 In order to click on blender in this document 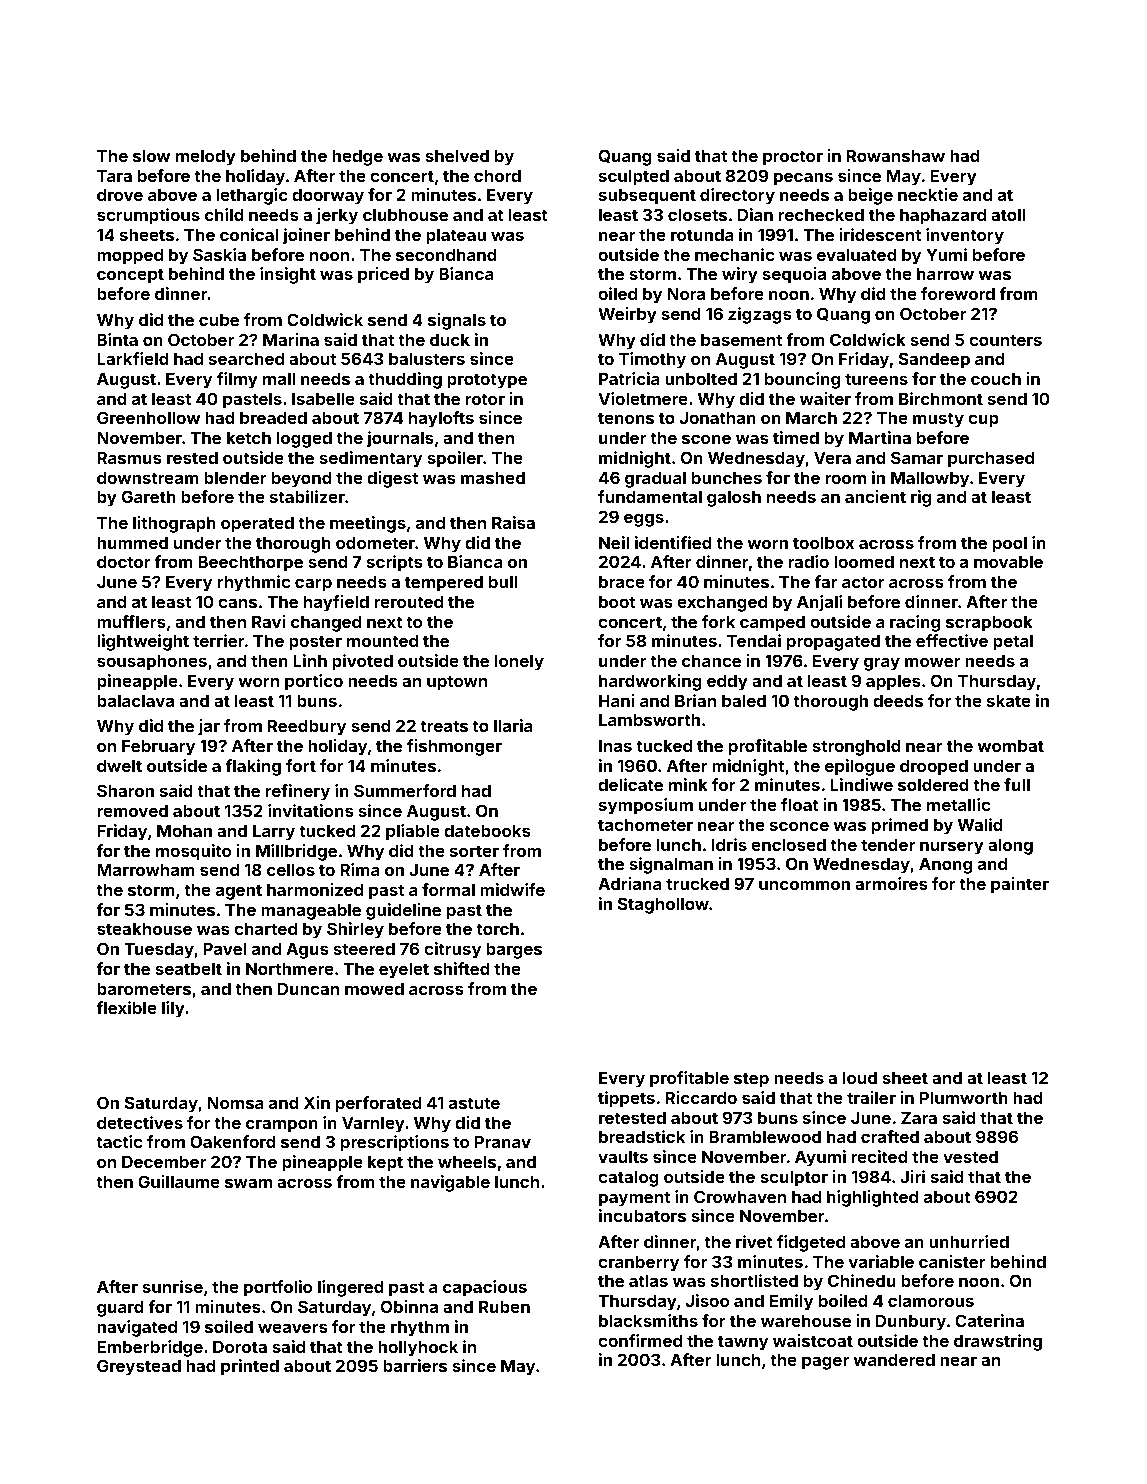, I will do `click(235, 477)`.
